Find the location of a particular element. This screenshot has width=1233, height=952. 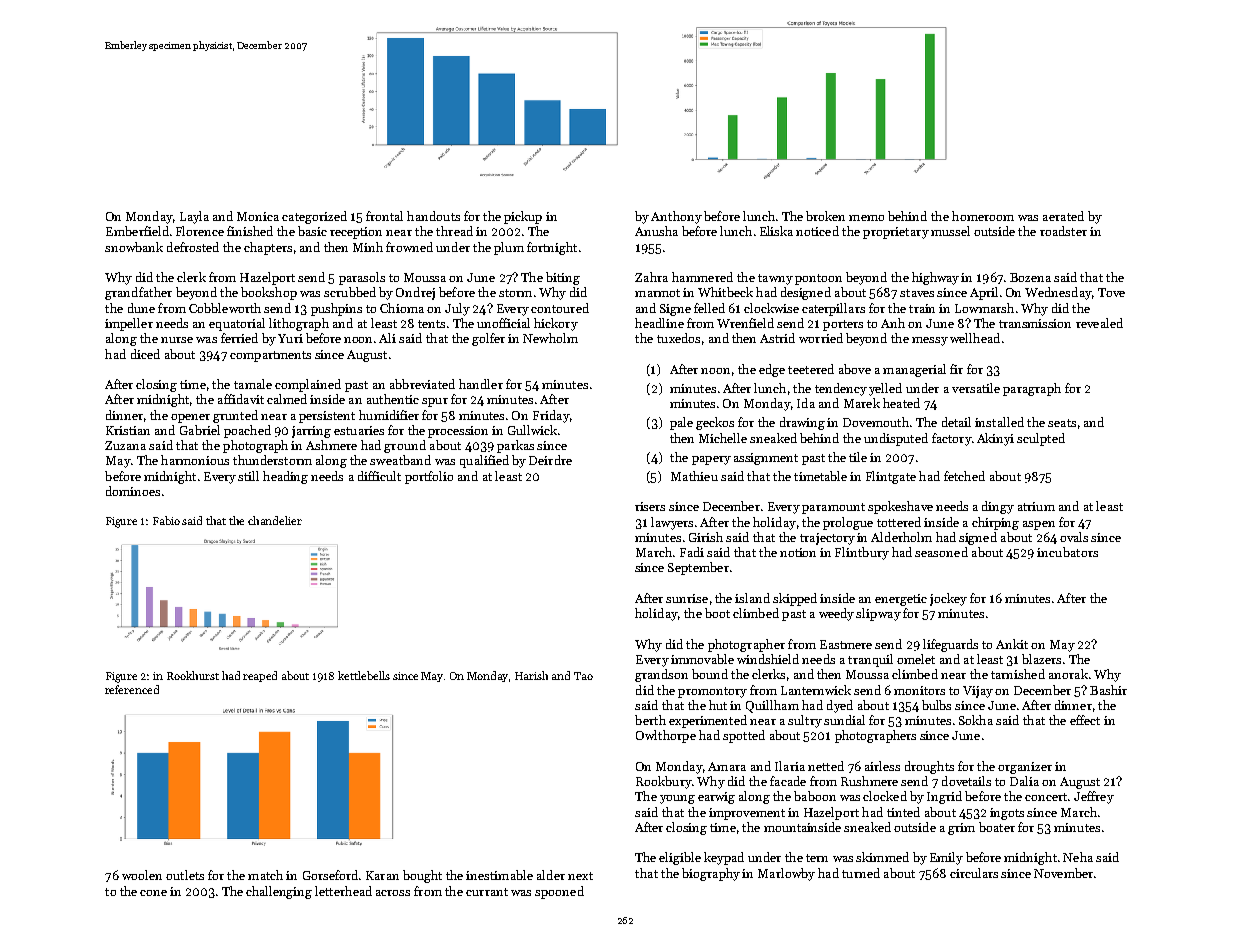

Rookhurst is located at coordinates (193, 675).
